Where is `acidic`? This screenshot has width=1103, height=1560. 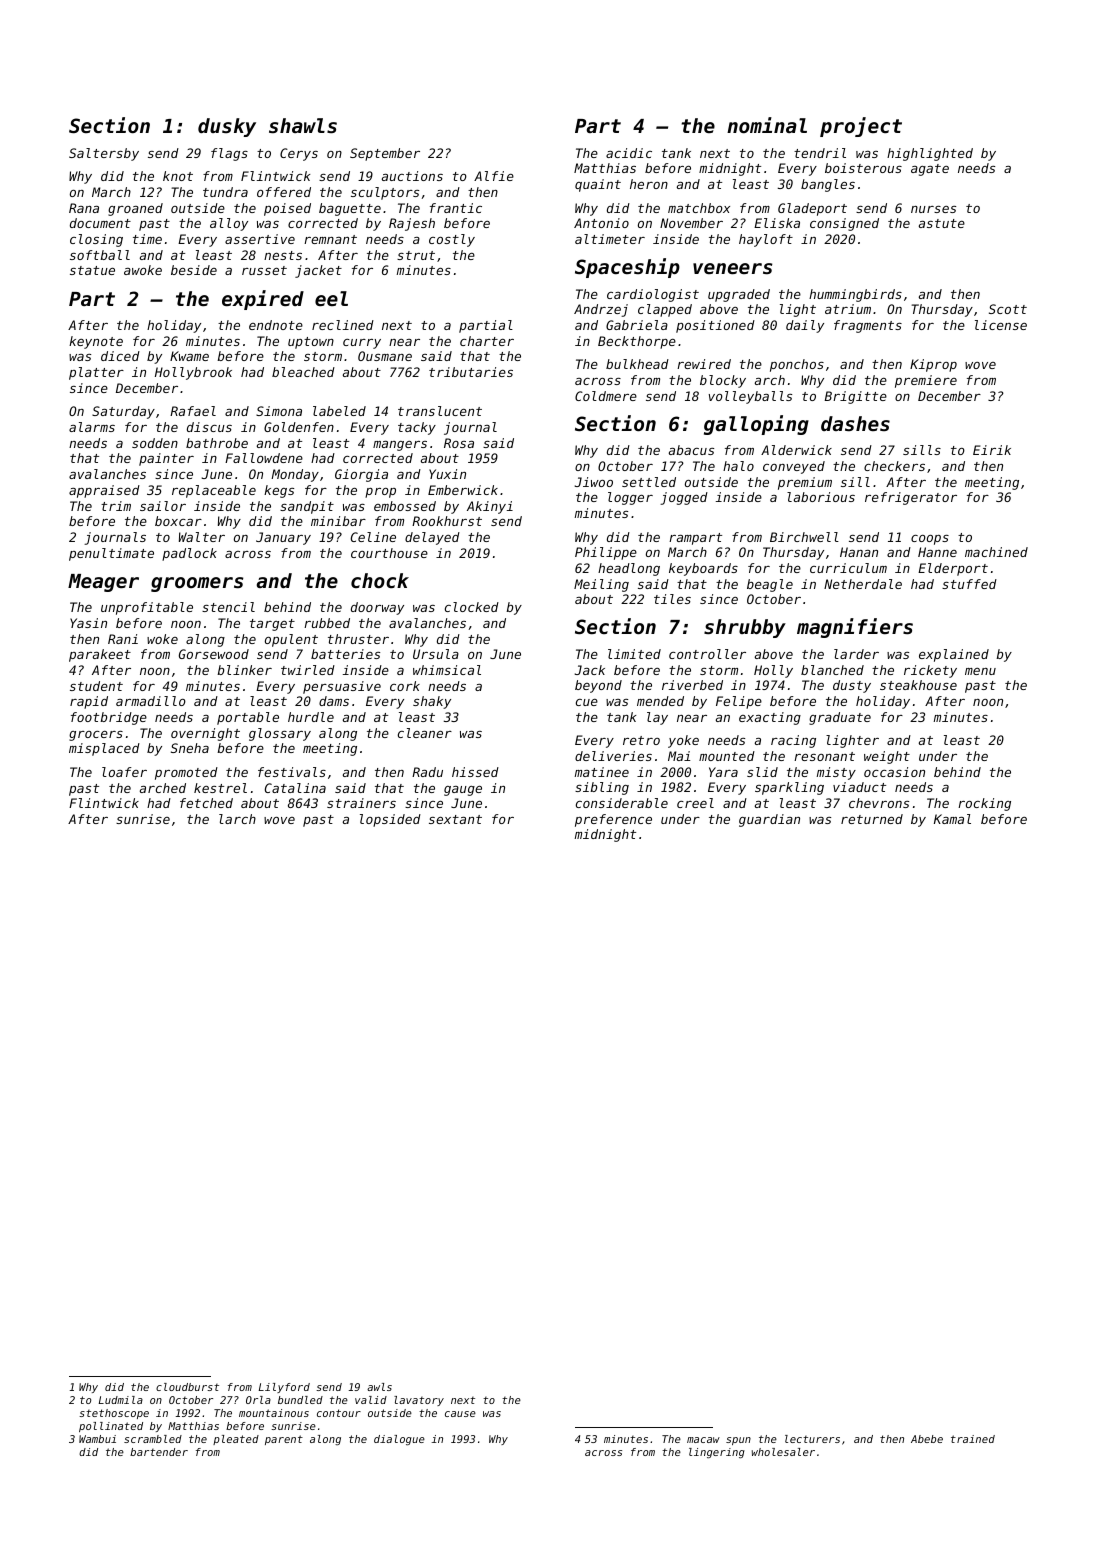 acidic is located at coordinates (629, 153).
